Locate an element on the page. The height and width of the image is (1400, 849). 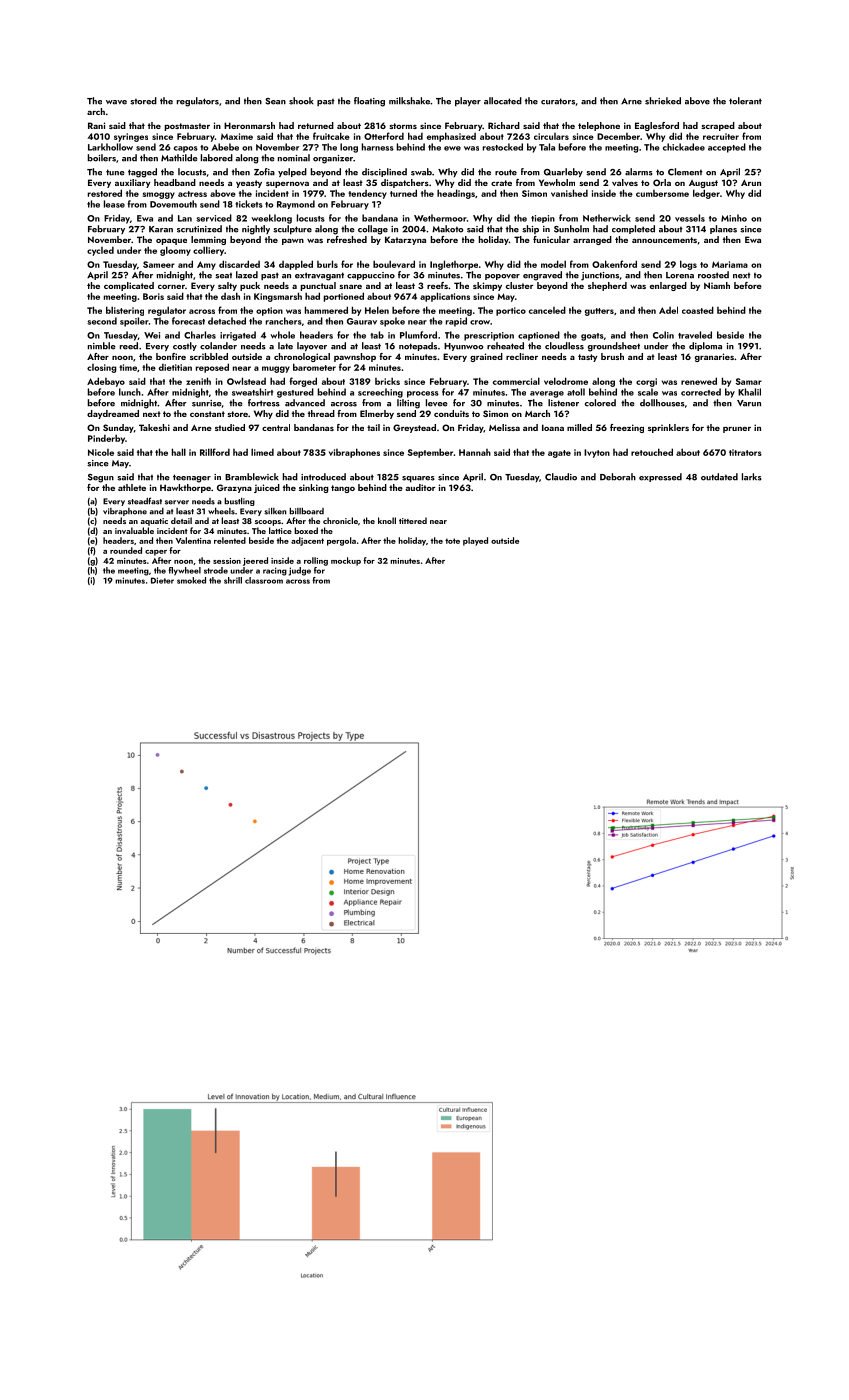
allocated is located at coordinates (503, 101).
